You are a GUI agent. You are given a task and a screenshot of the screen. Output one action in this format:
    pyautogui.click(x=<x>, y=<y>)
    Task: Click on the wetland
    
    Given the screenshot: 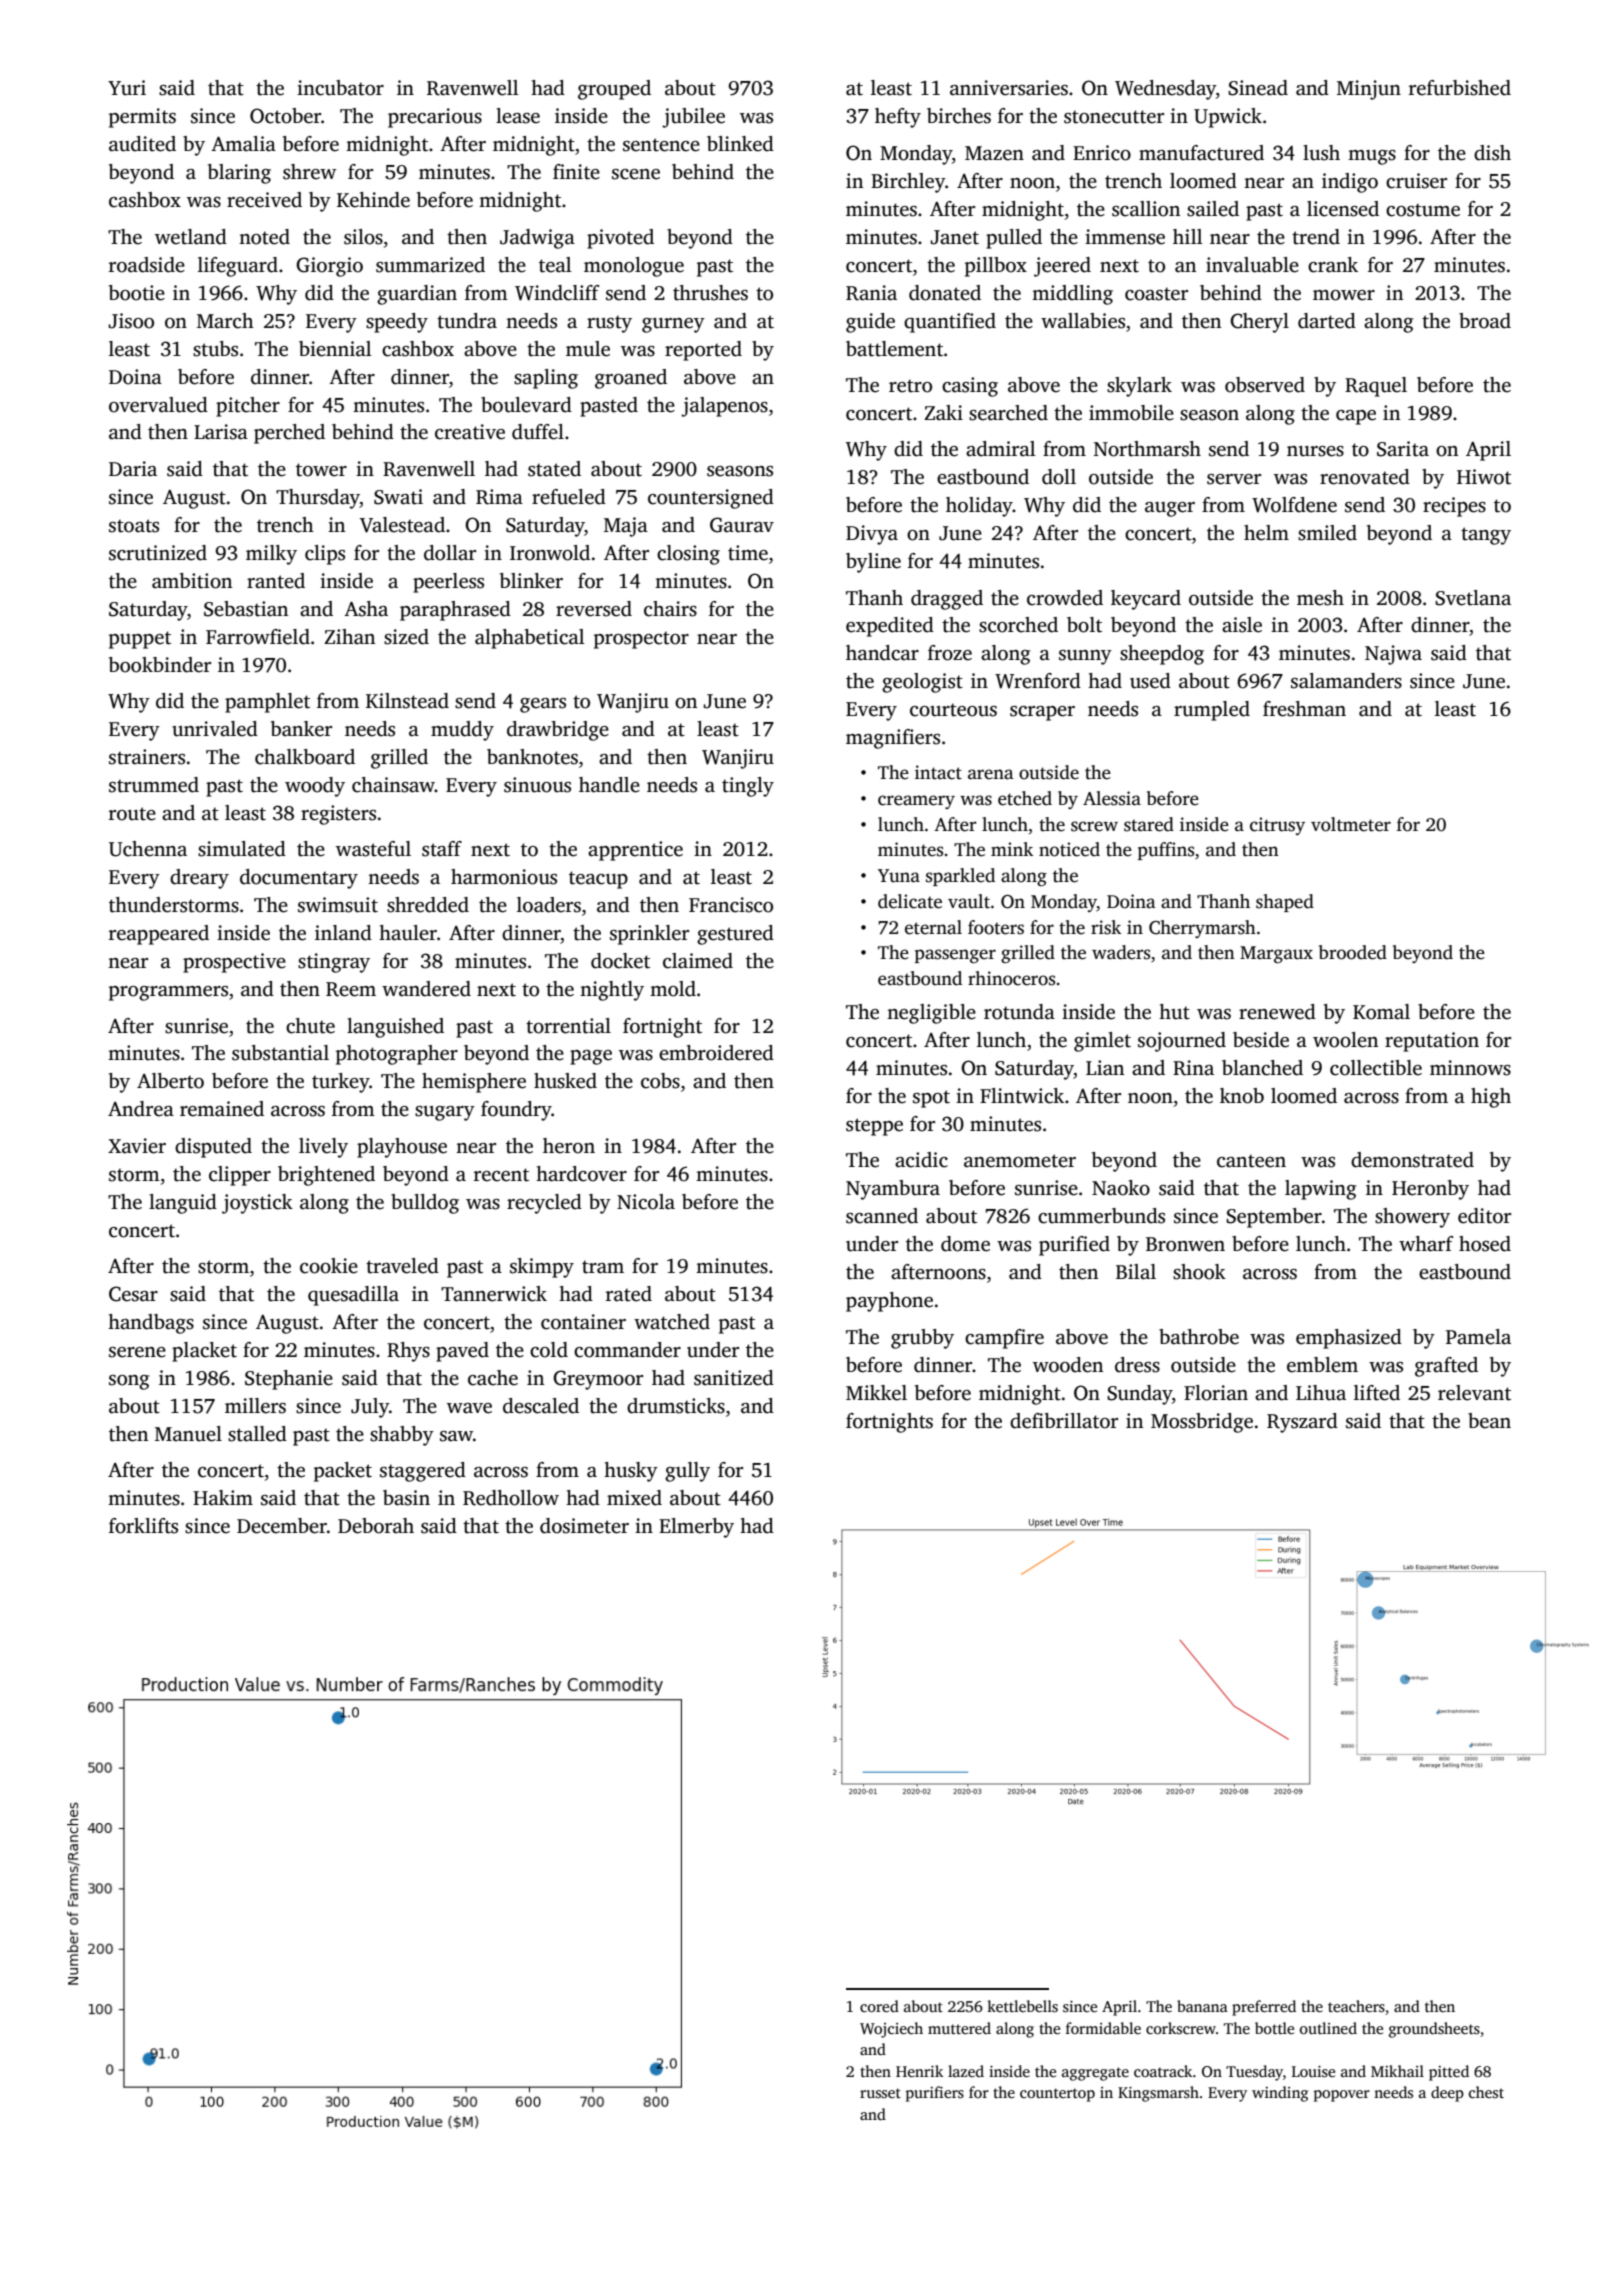 What is the action you would take?
    pyautogui.click(x=191, y=237)
